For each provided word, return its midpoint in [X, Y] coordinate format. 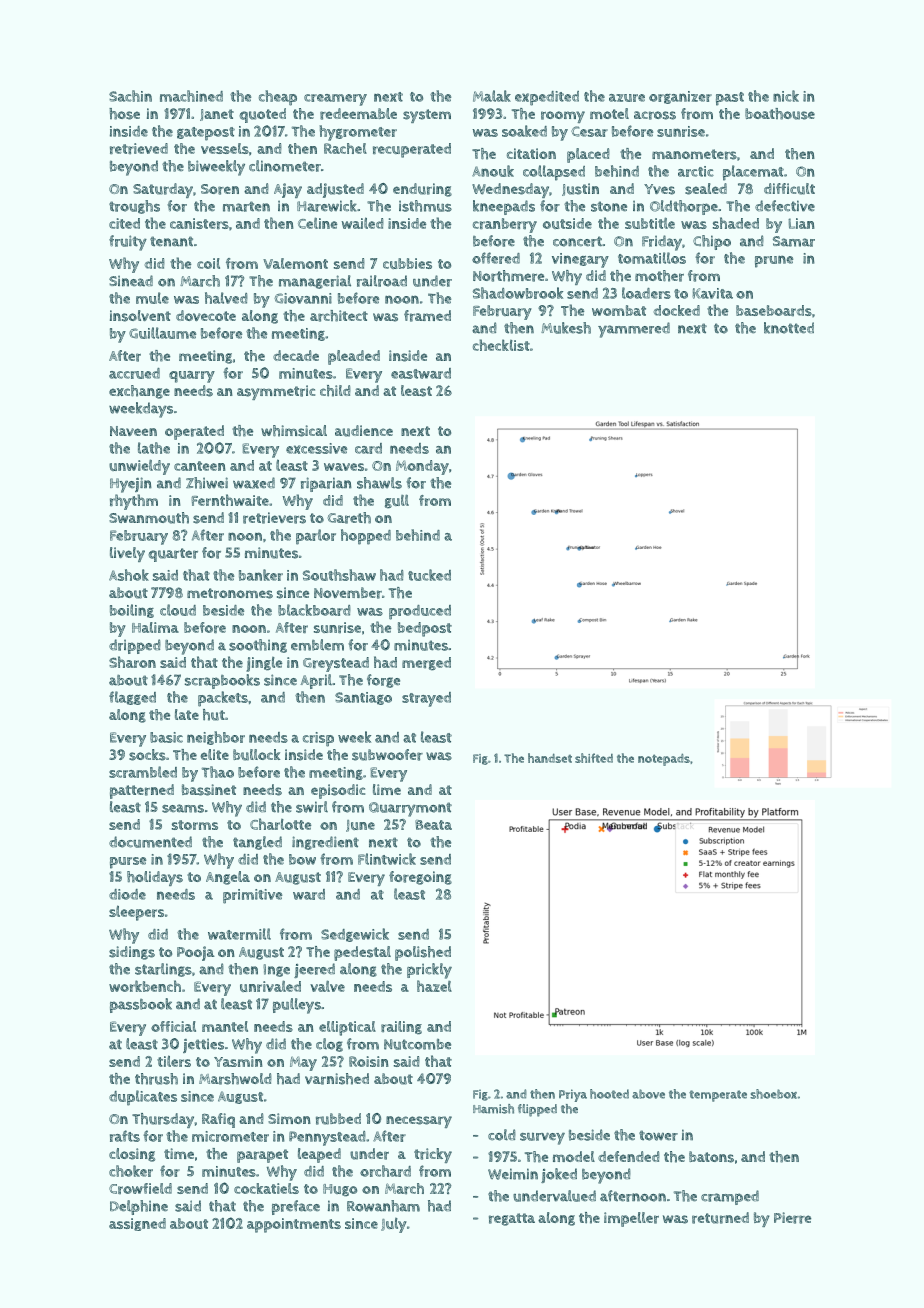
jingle [264, 664]
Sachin [130, 96]
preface [296, 1207]
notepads [664, 760]
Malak [492, 96]
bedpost [425, 629]
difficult [789, 189]
